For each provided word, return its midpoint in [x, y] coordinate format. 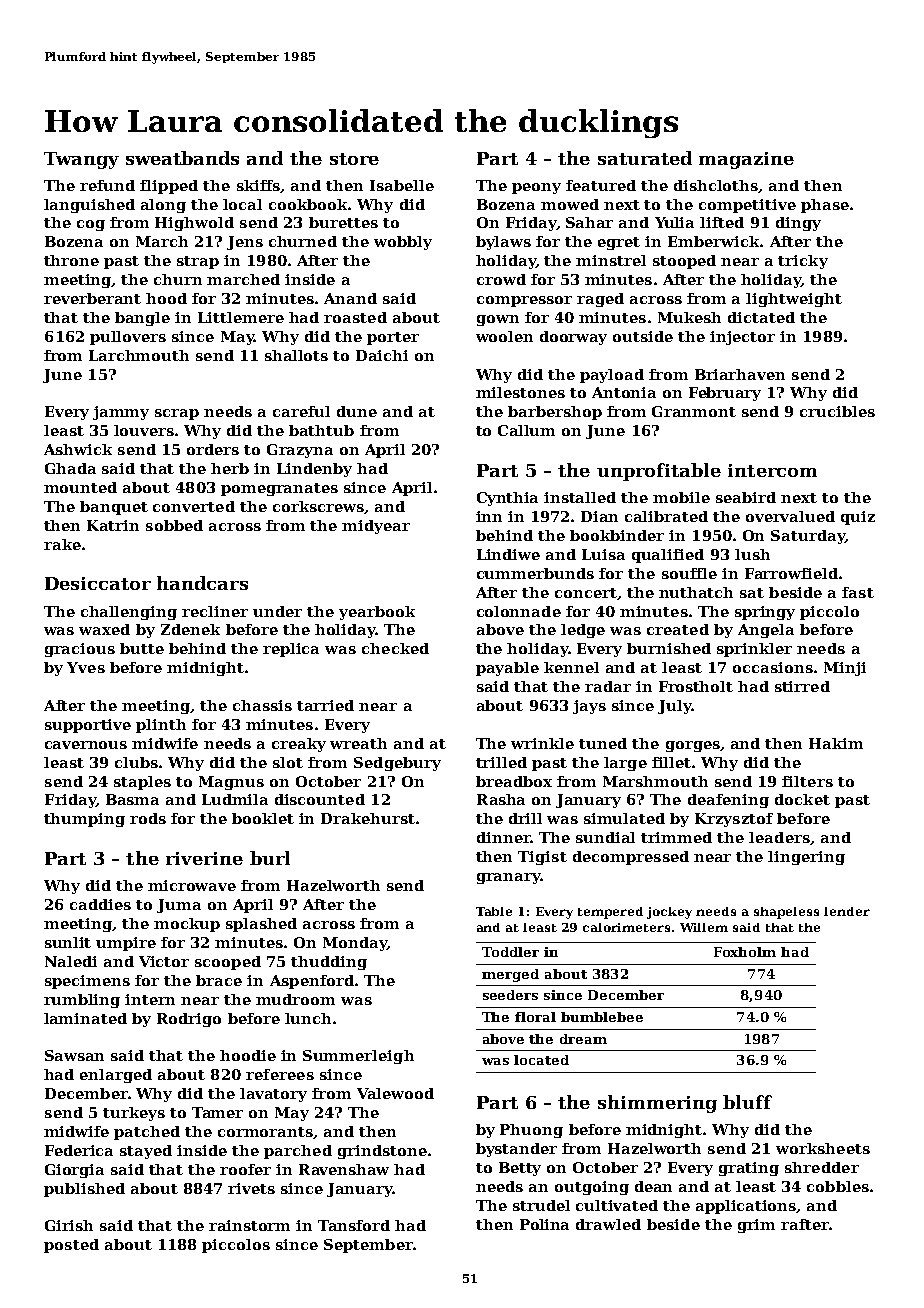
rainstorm [249, 1225]
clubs [136, 762]
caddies [100, 904]
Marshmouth [655, 781]
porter [393, 338]
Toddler [510, 952]
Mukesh [689, 317]
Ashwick [78, 449]
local [242, 204]
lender [847, 911]
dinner [504, 837]
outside [643, 336]
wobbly [403, 243]
